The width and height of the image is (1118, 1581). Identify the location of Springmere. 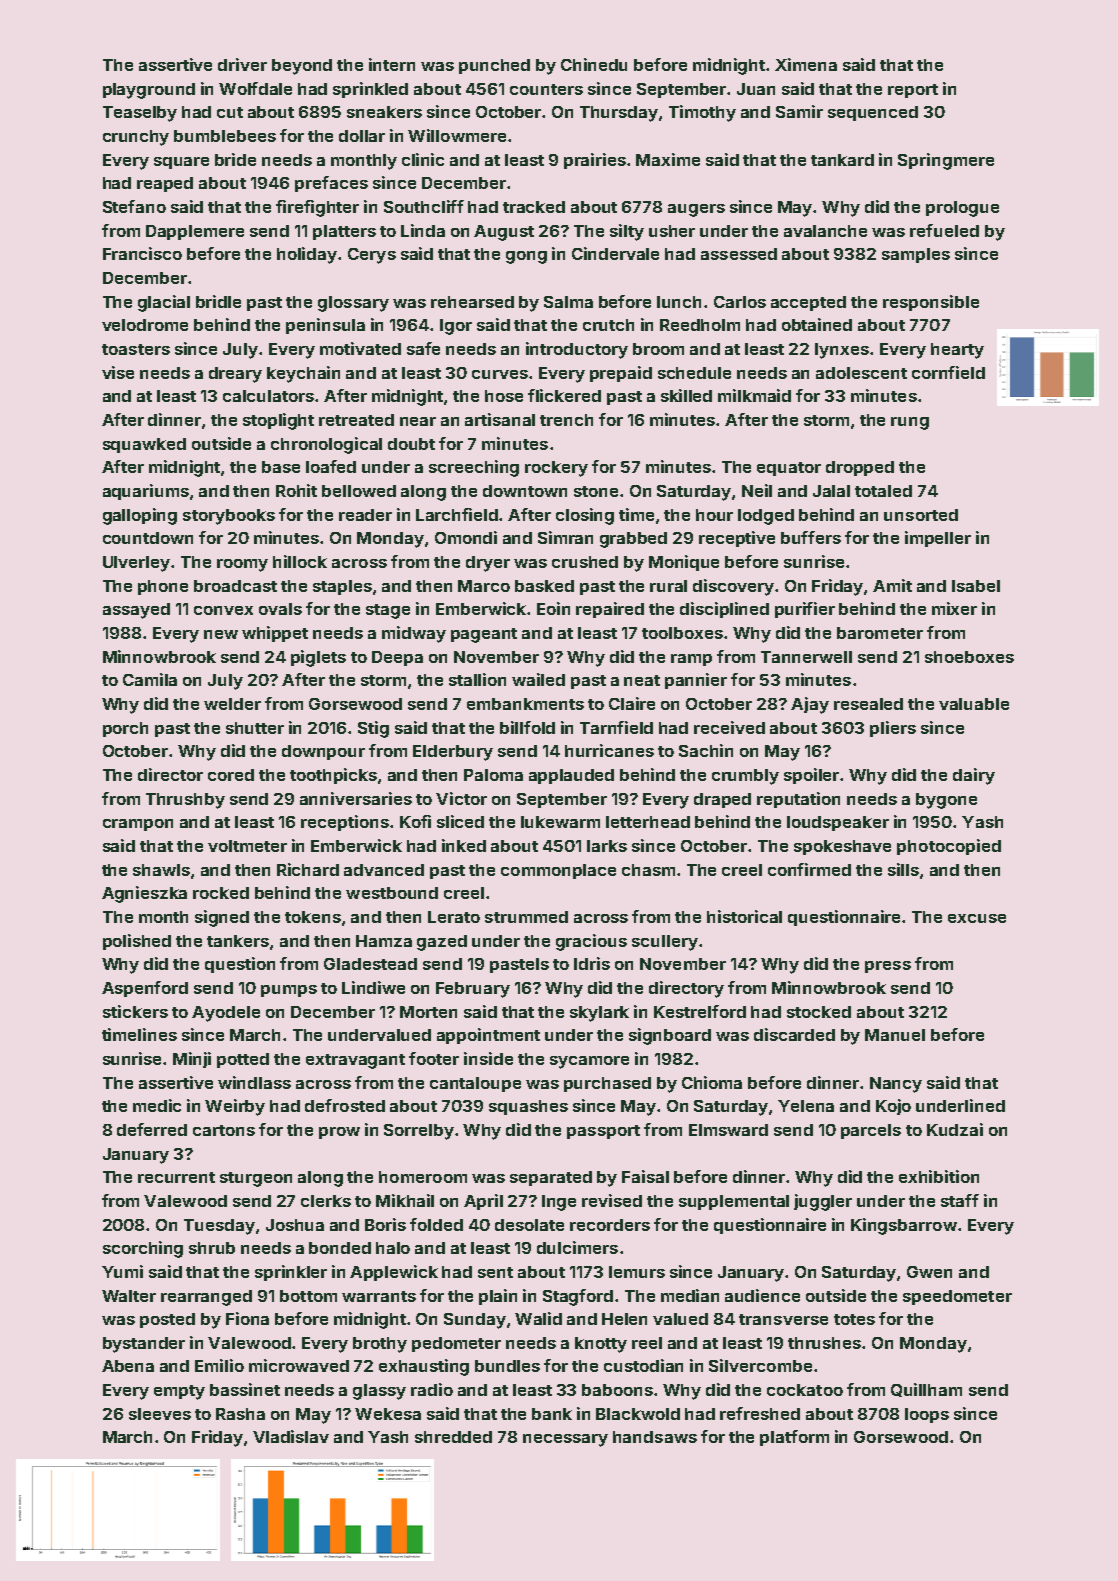
(946, 161).
